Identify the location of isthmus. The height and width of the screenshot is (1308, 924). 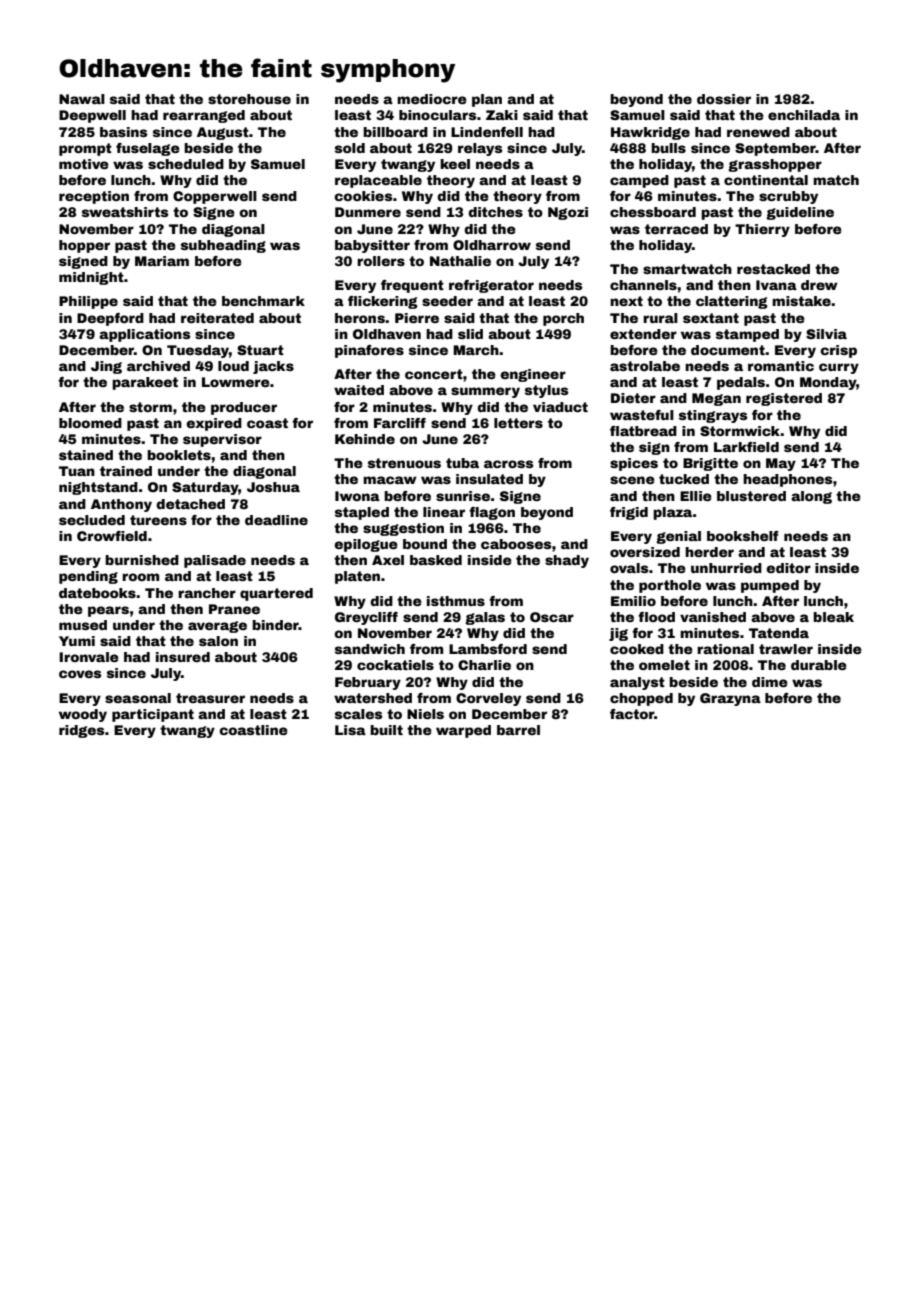
(456, 601).
